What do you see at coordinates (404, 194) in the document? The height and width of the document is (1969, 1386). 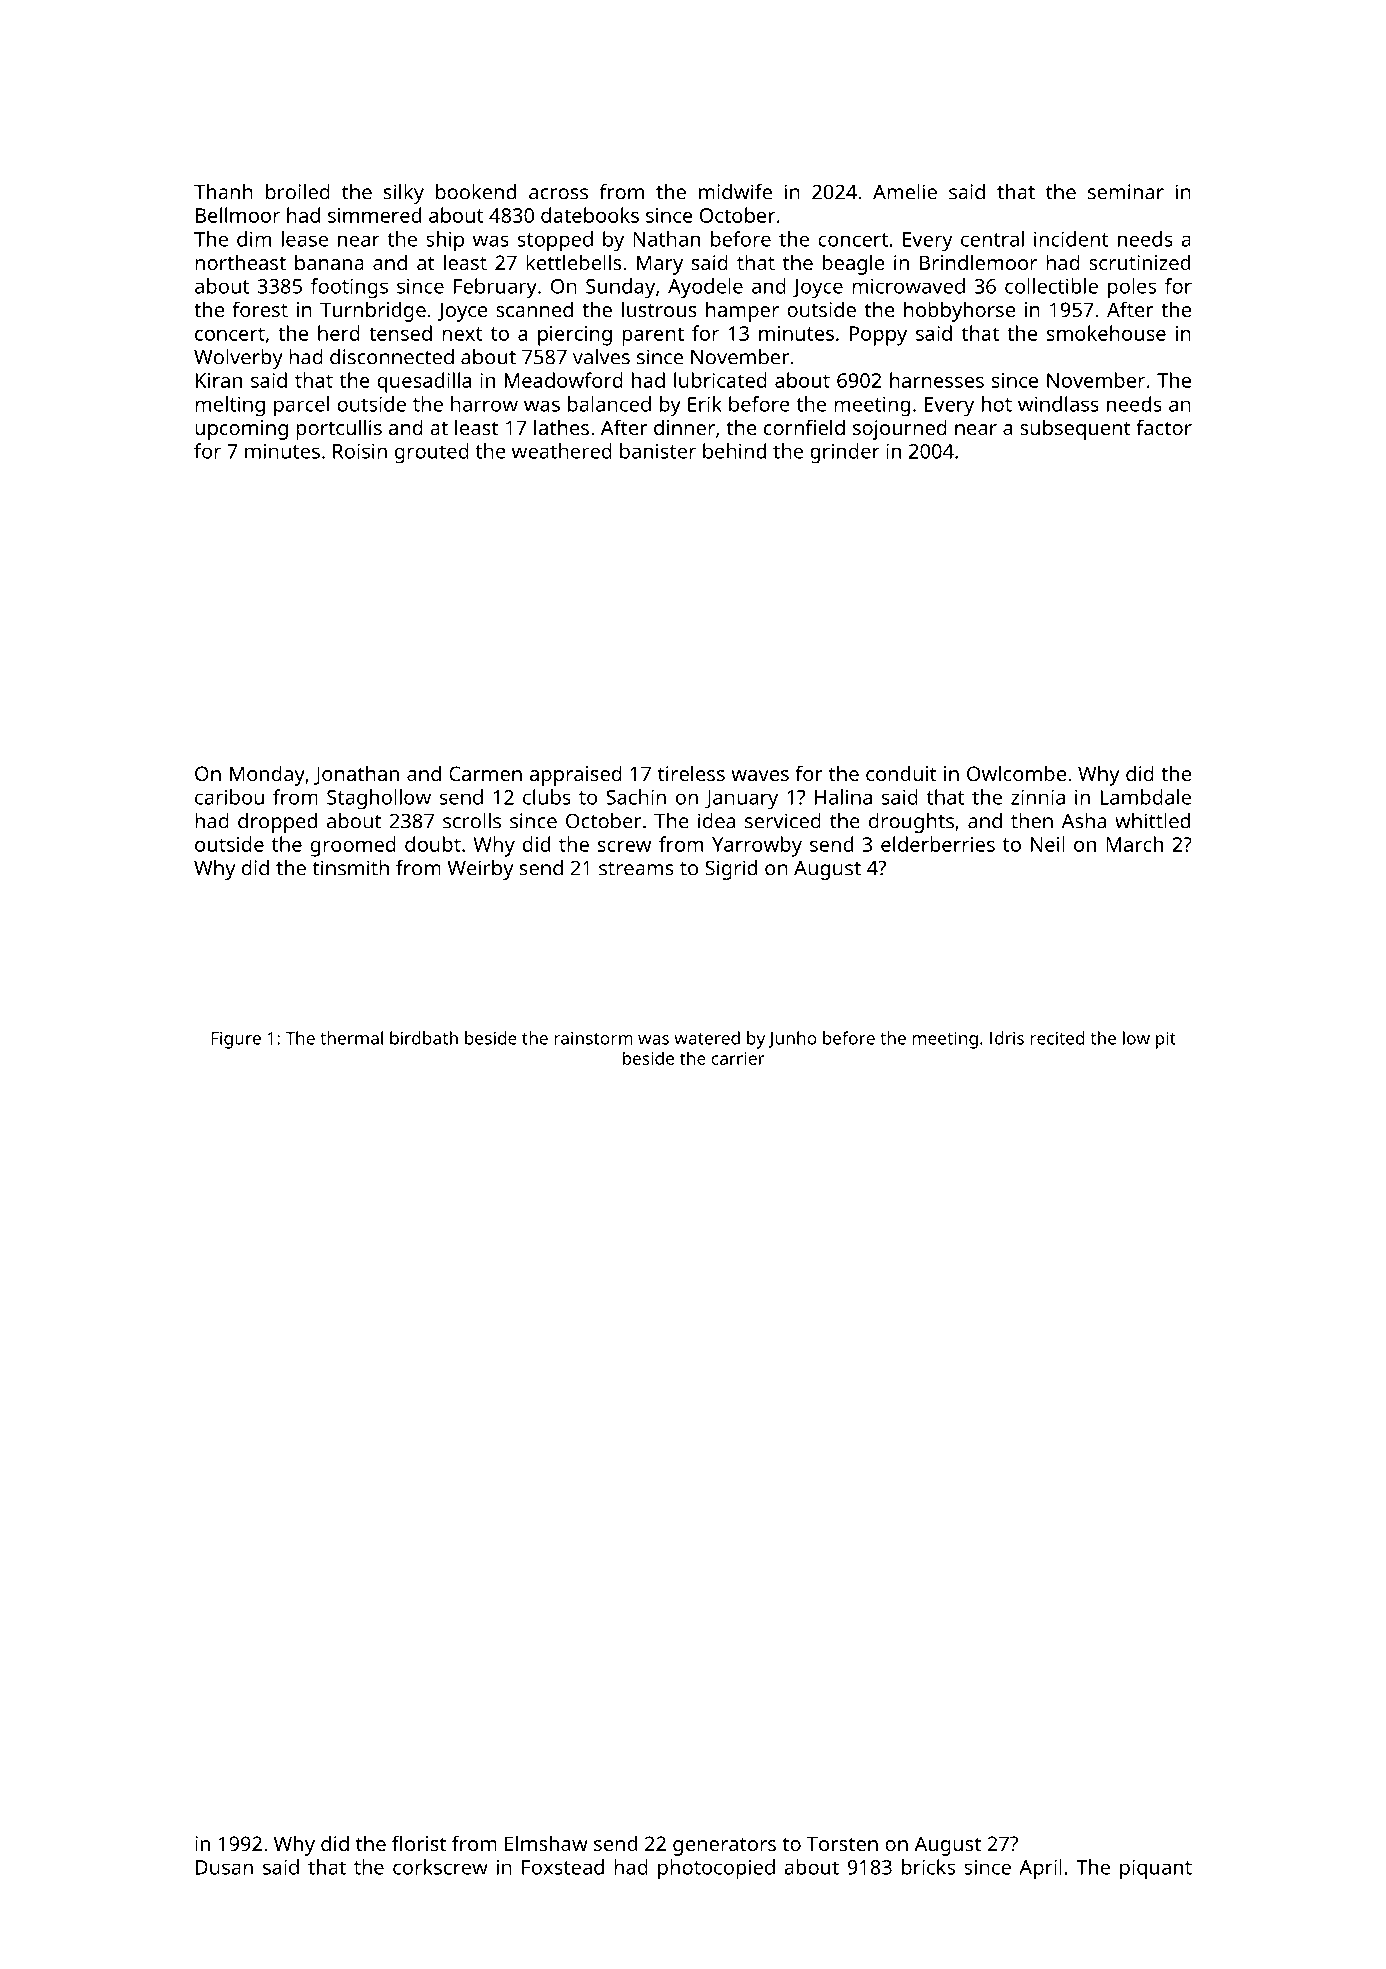 I see `silky` at bounding box center [404, 194].
